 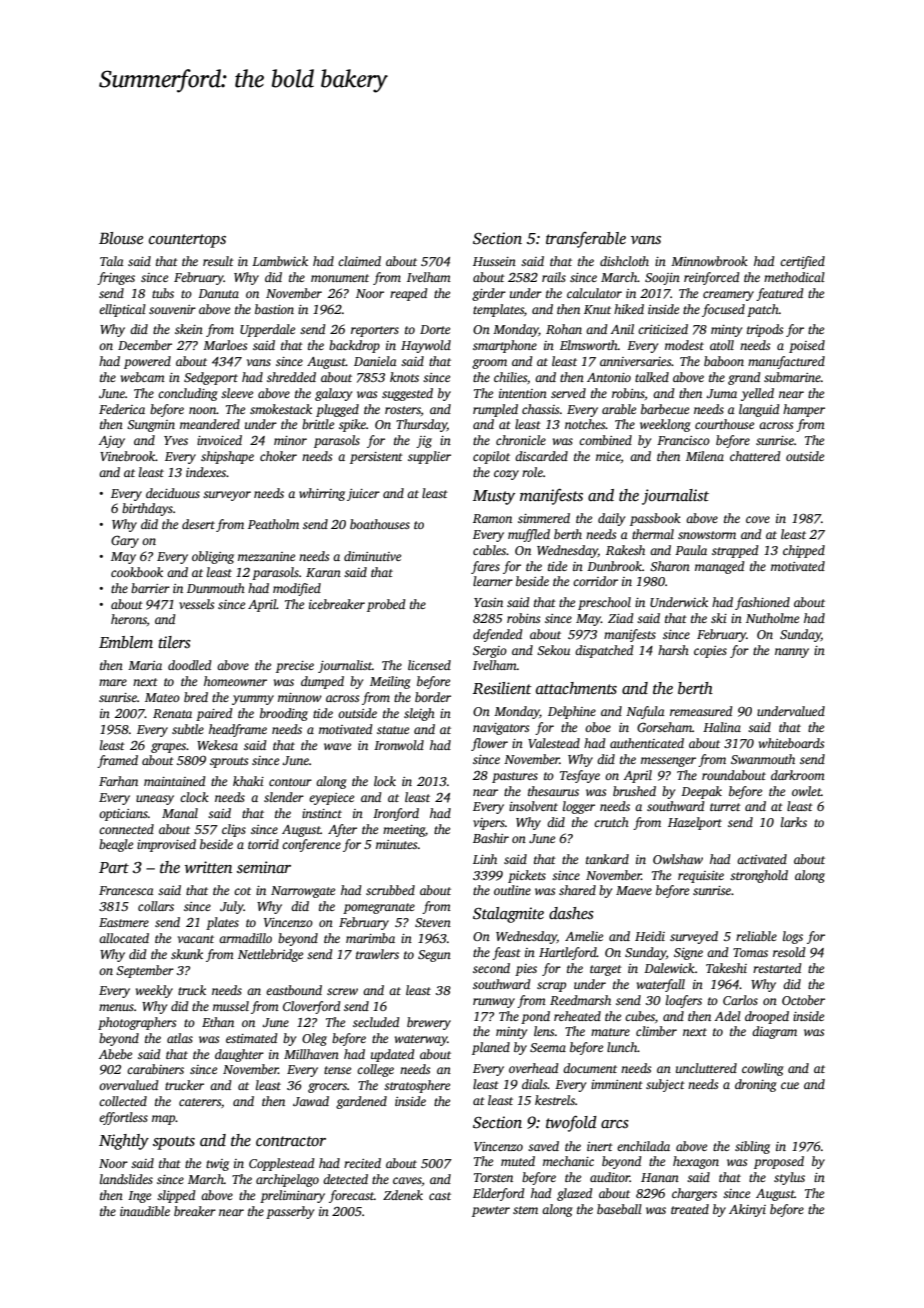 I want to click on gardened, so click(x=361, y=1102).
